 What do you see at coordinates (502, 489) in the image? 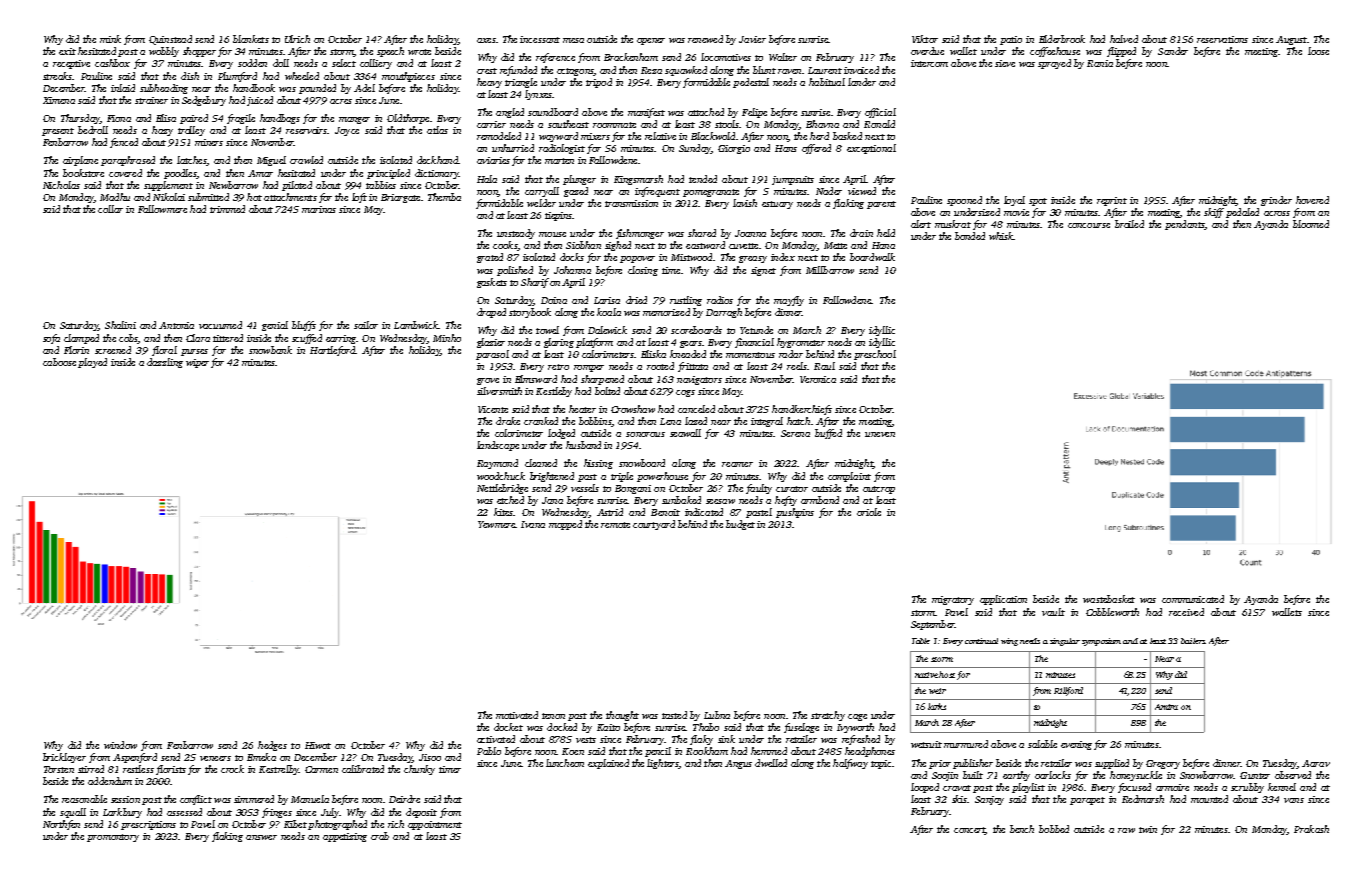
I see `Nettlebridge` at bounding box center [502, 489].
